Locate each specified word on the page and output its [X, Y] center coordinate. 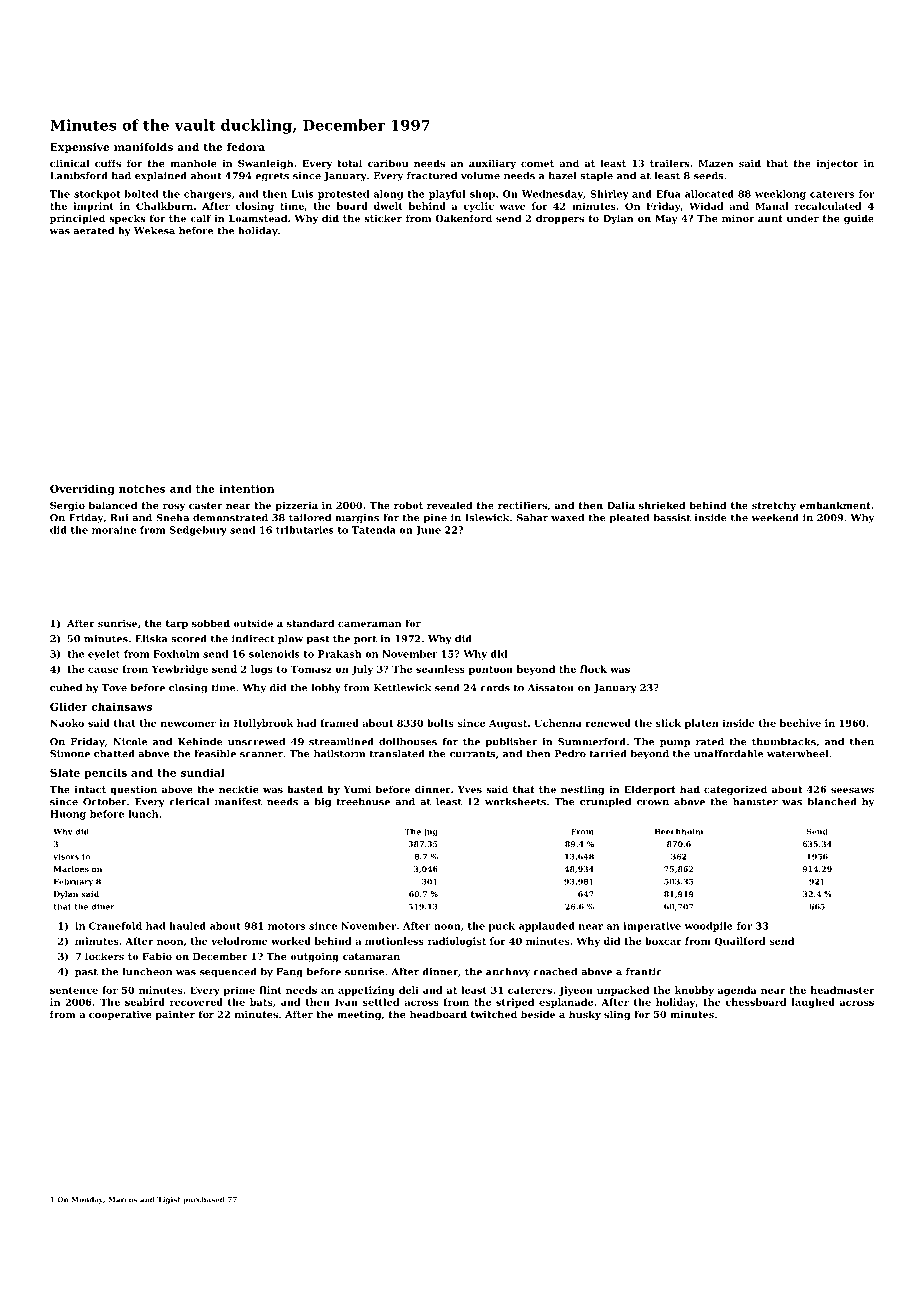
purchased [203, 1200]
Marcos [122, 1200]
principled [77, 219]
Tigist [169, 1200]
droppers [560, 219]
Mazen [716, 163]
